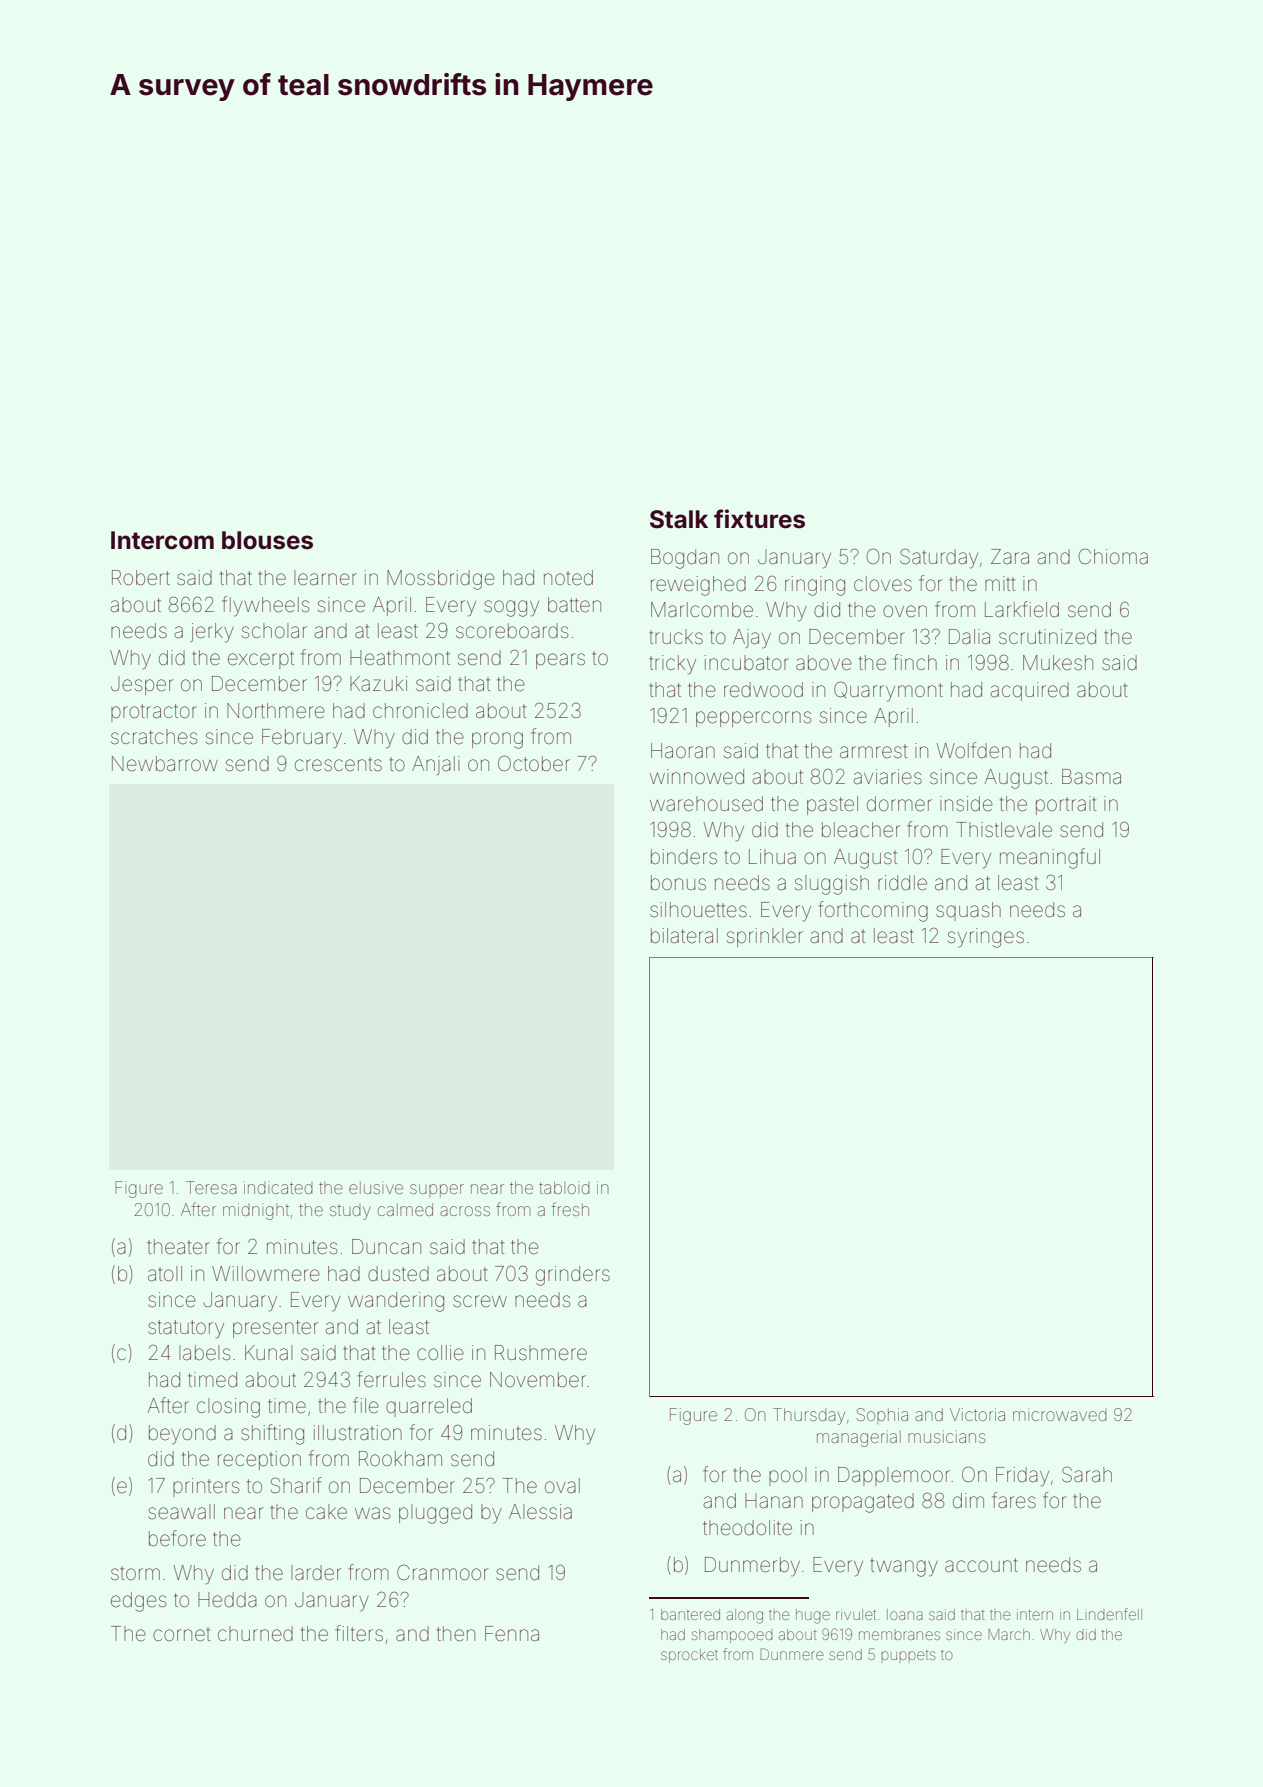 The image size is (1263, 1787). What do you see at coordinates (564, 1187) in the page?
I see `tabloid` at bounding box center [564, 1187].
